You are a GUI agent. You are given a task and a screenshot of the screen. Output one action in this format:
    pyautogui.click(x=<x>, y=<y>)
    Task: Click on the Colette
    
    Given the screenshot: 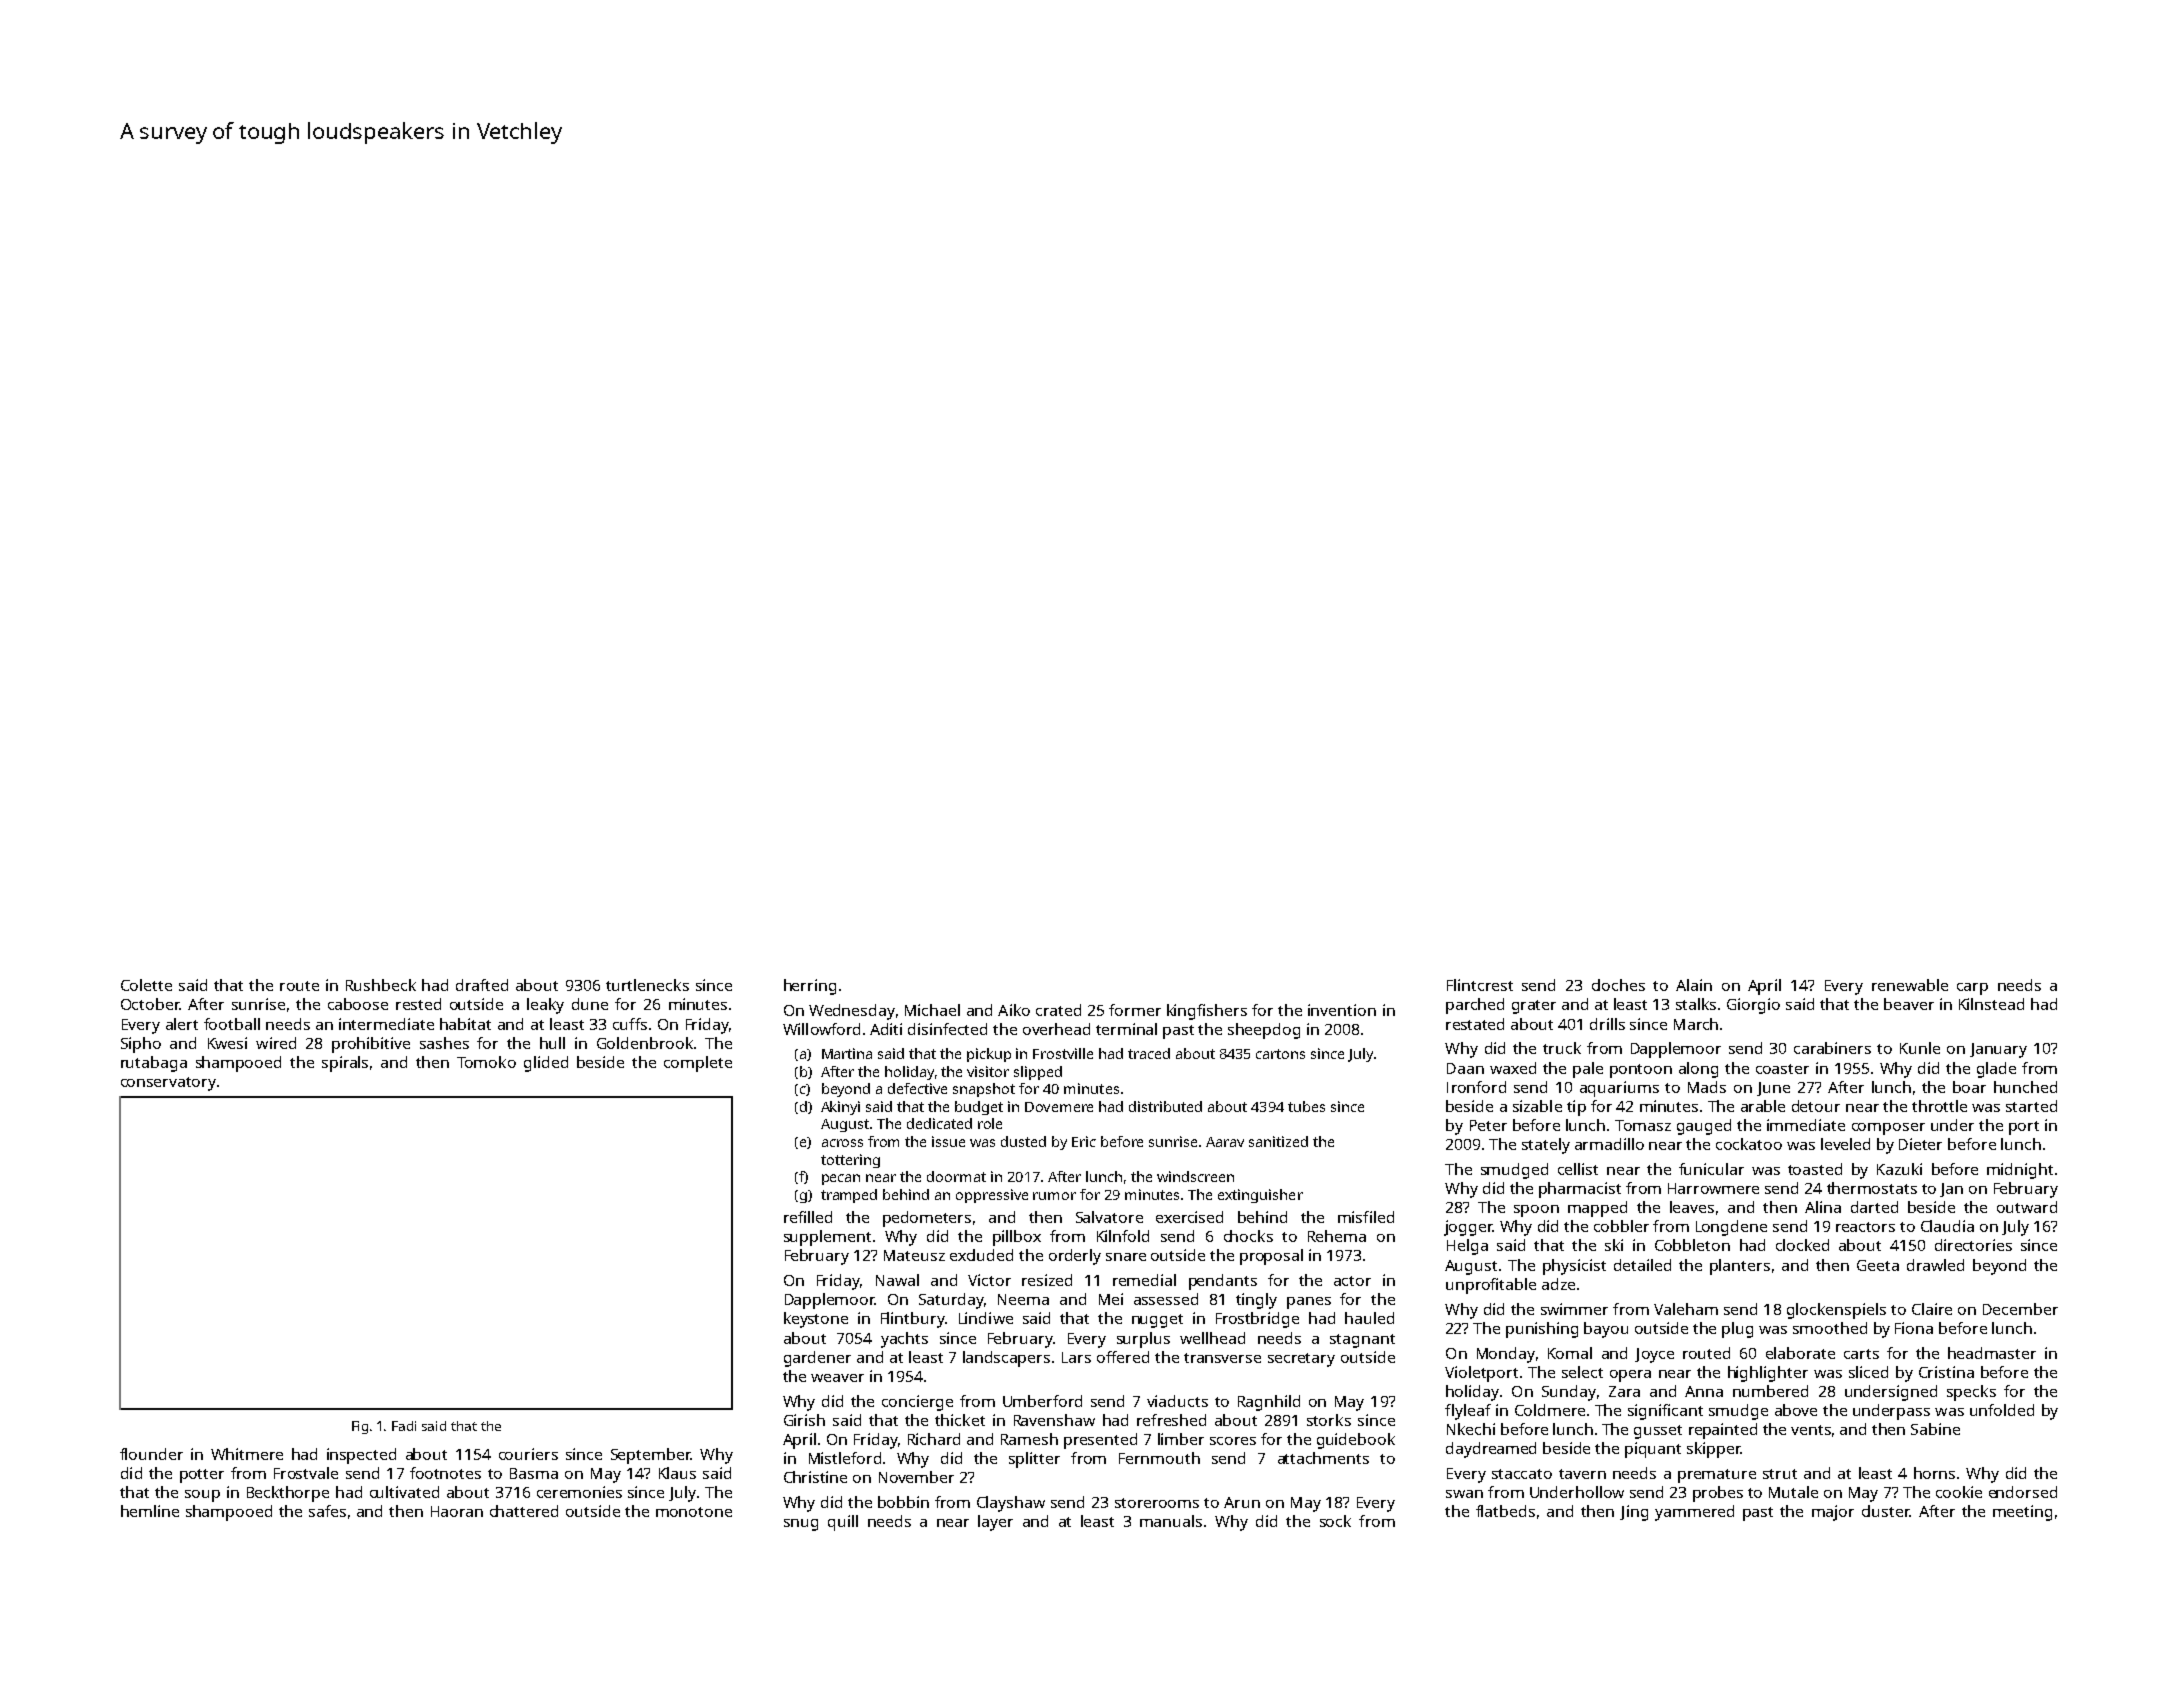 What is the action you would take?
    pyautogui.click(x=146, y=985)
